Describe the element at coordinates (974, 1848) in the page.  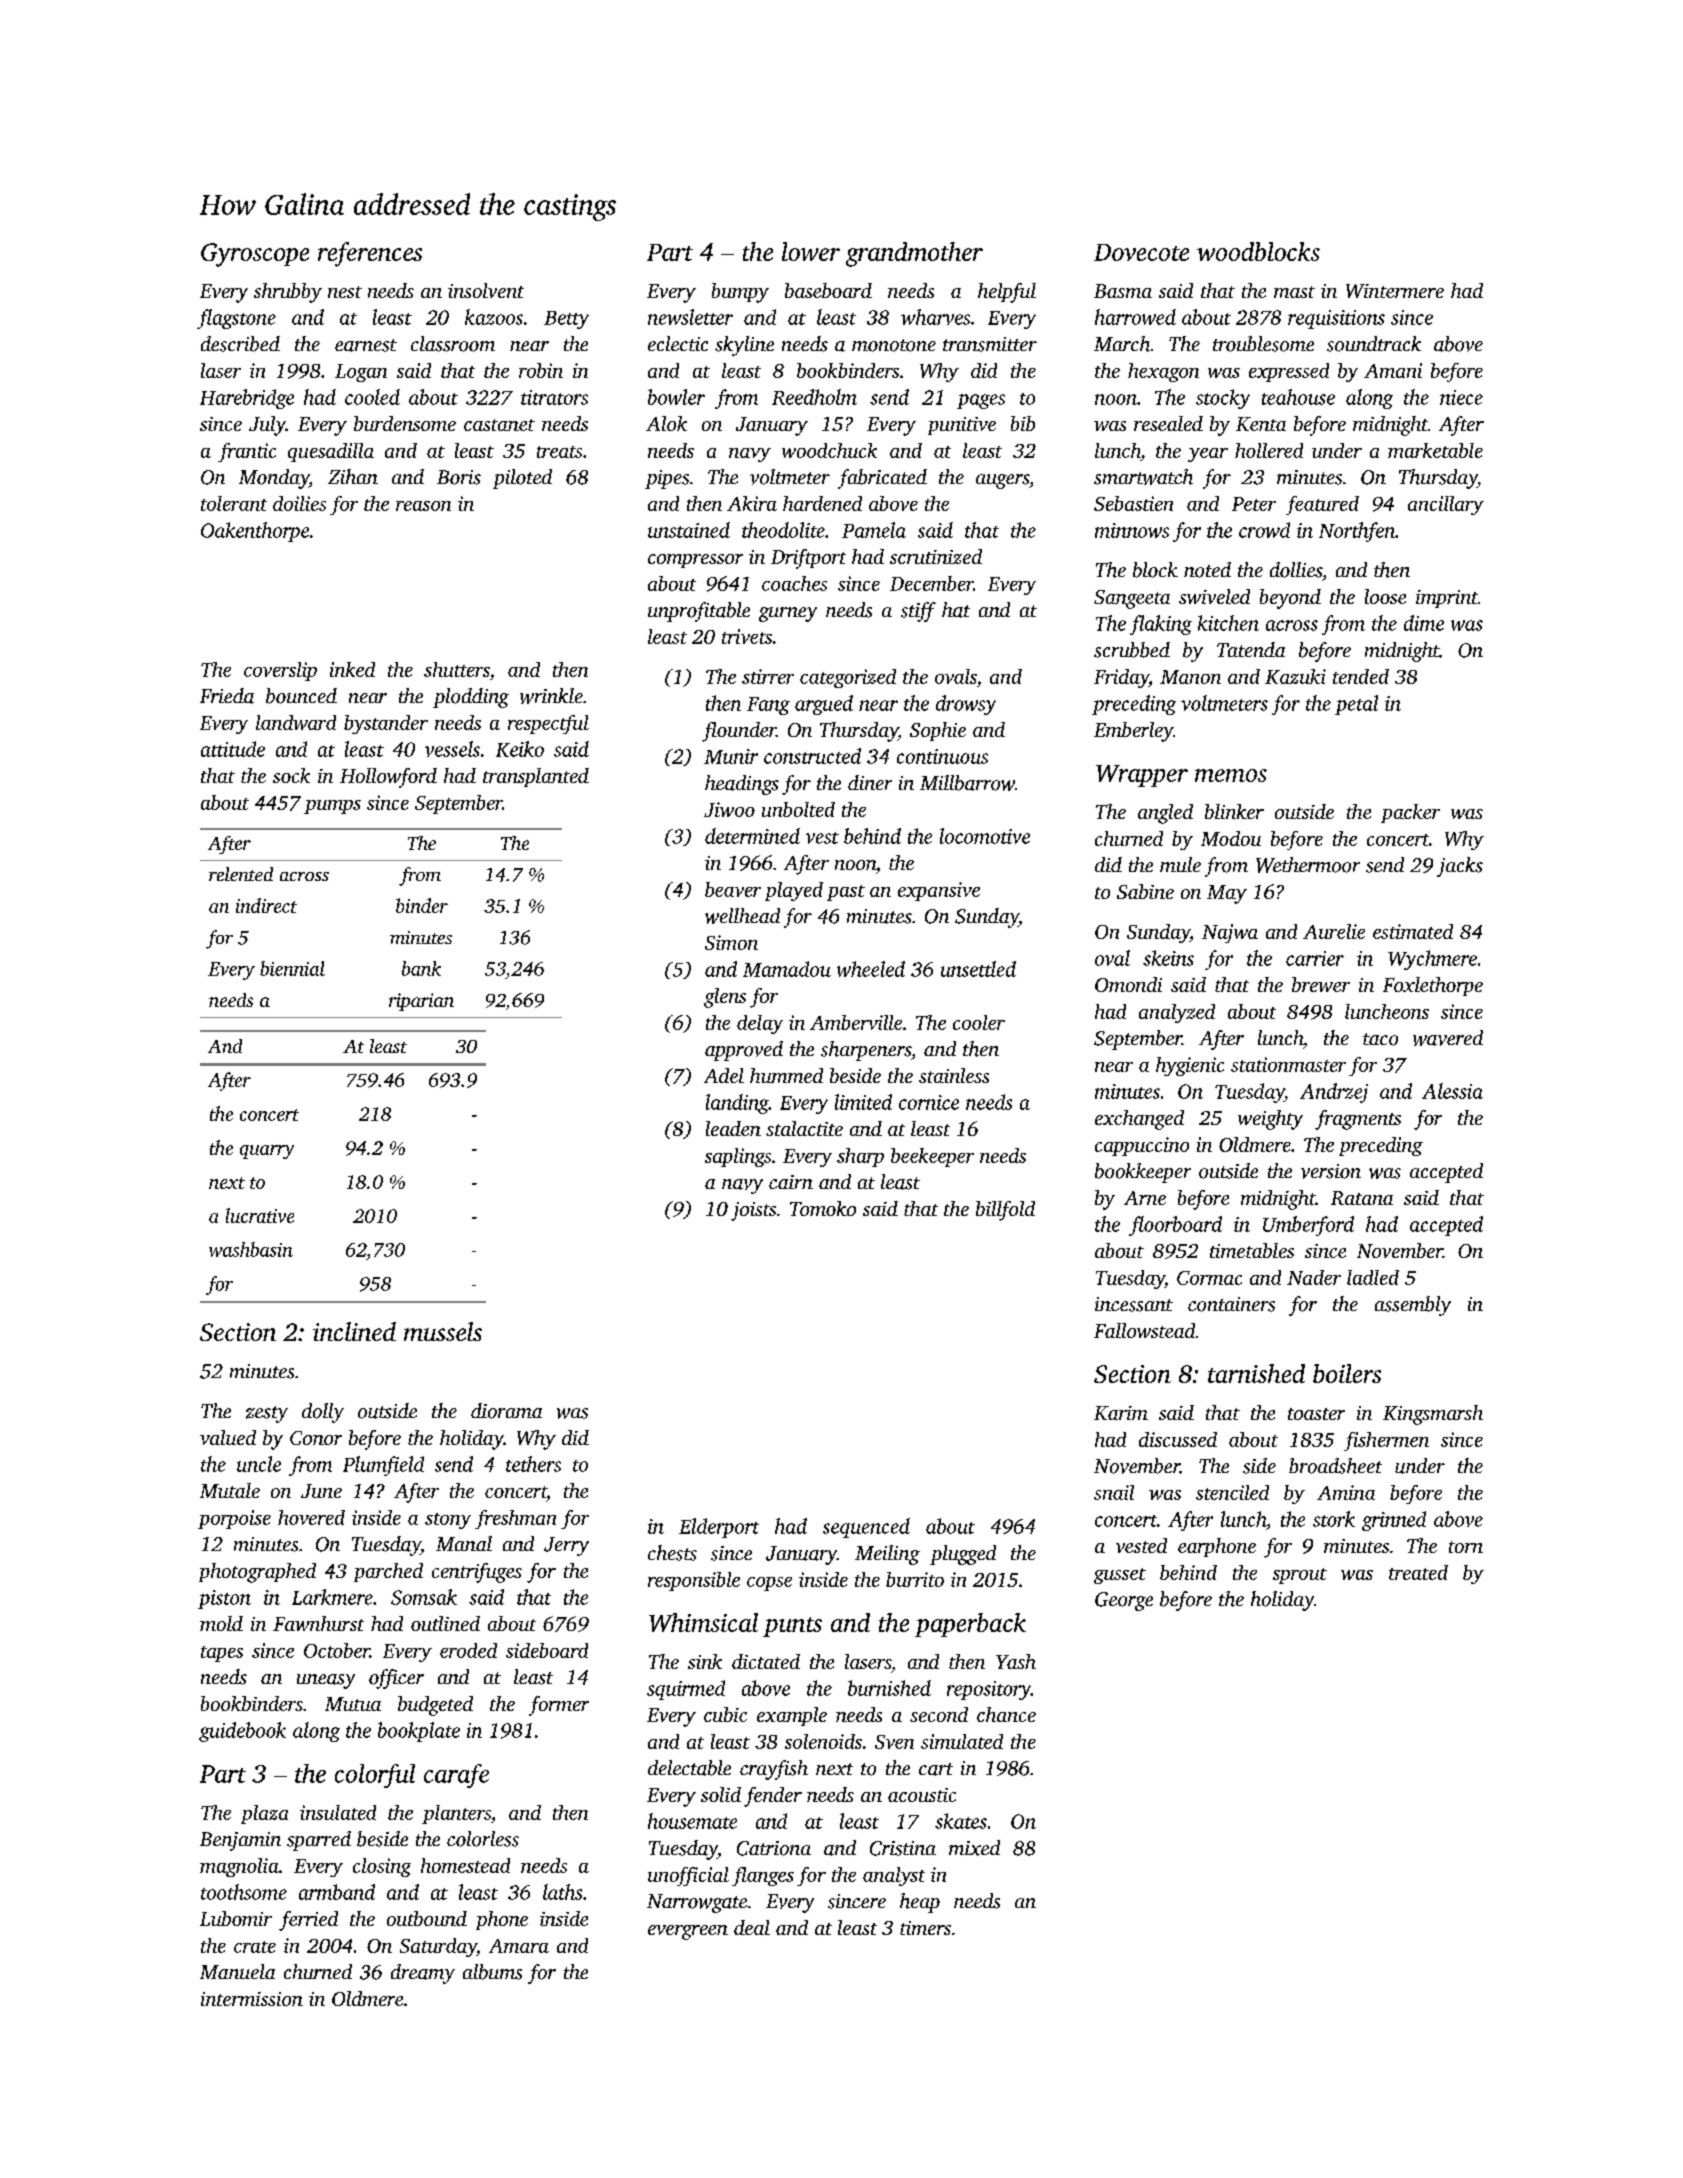
I see `mixed` at that location.
